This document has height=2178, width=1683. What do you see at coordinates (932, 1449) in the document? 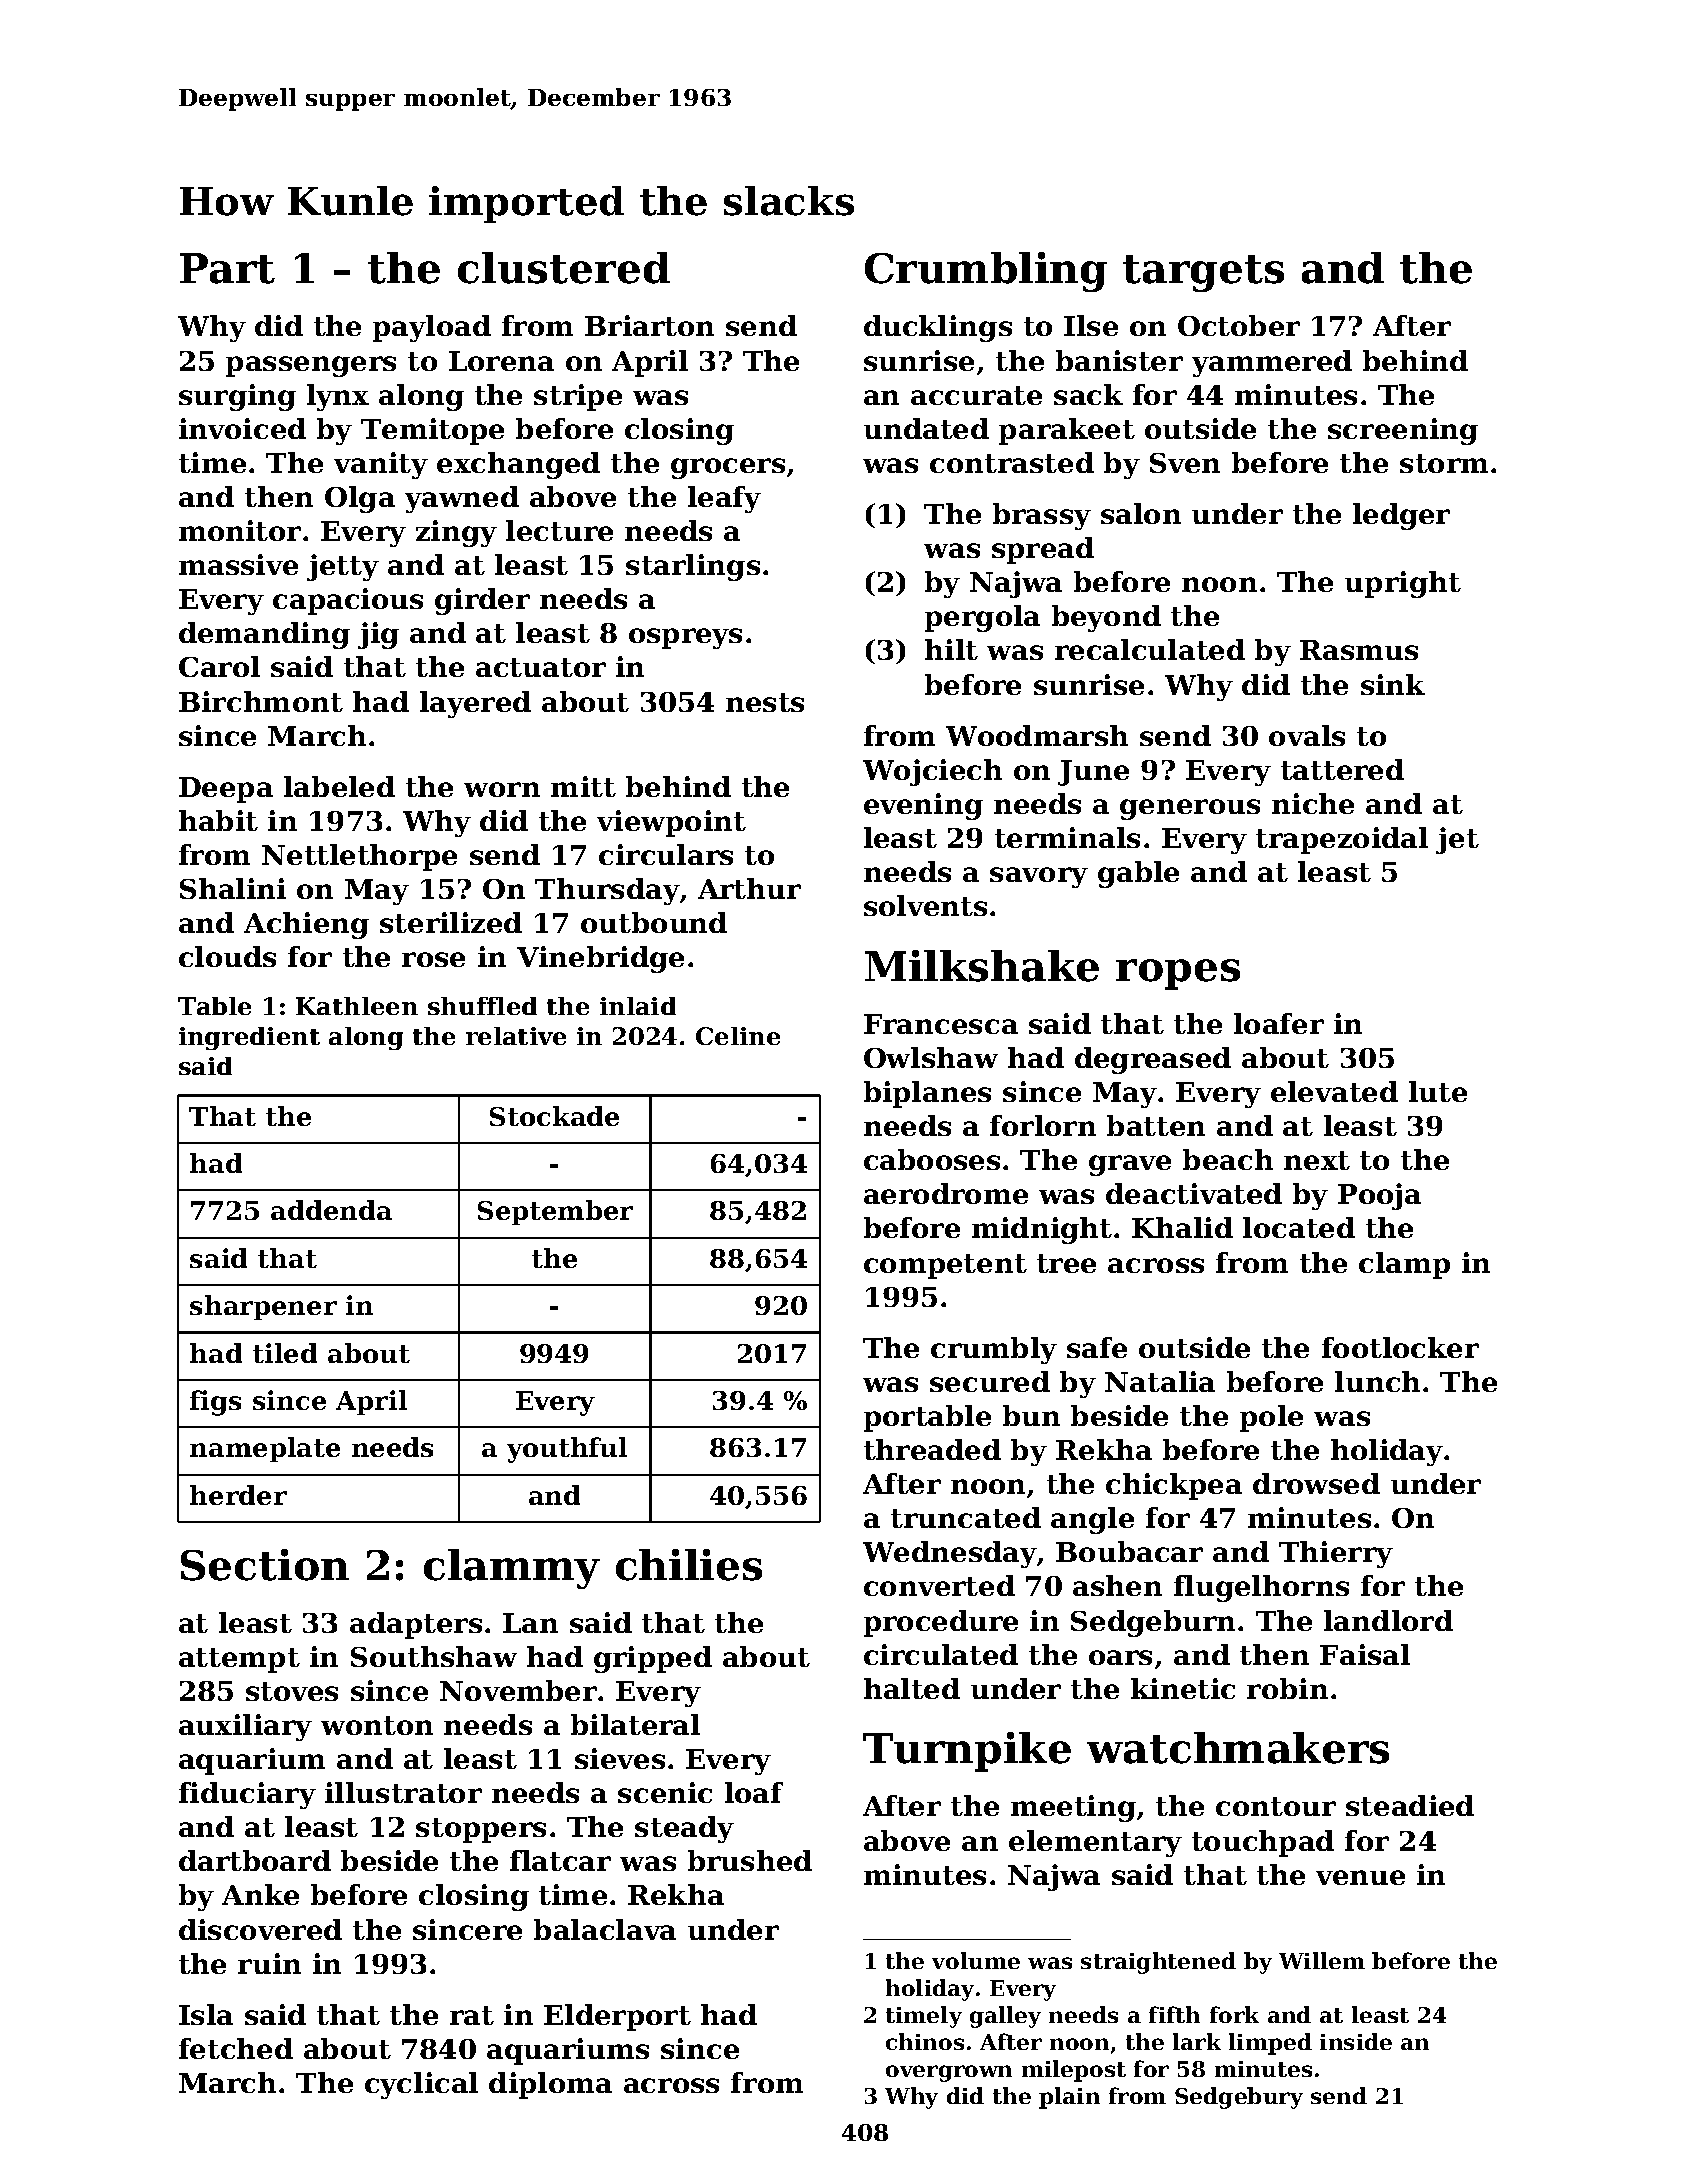
I see `threaded` at bounding box center [932, 1449].
